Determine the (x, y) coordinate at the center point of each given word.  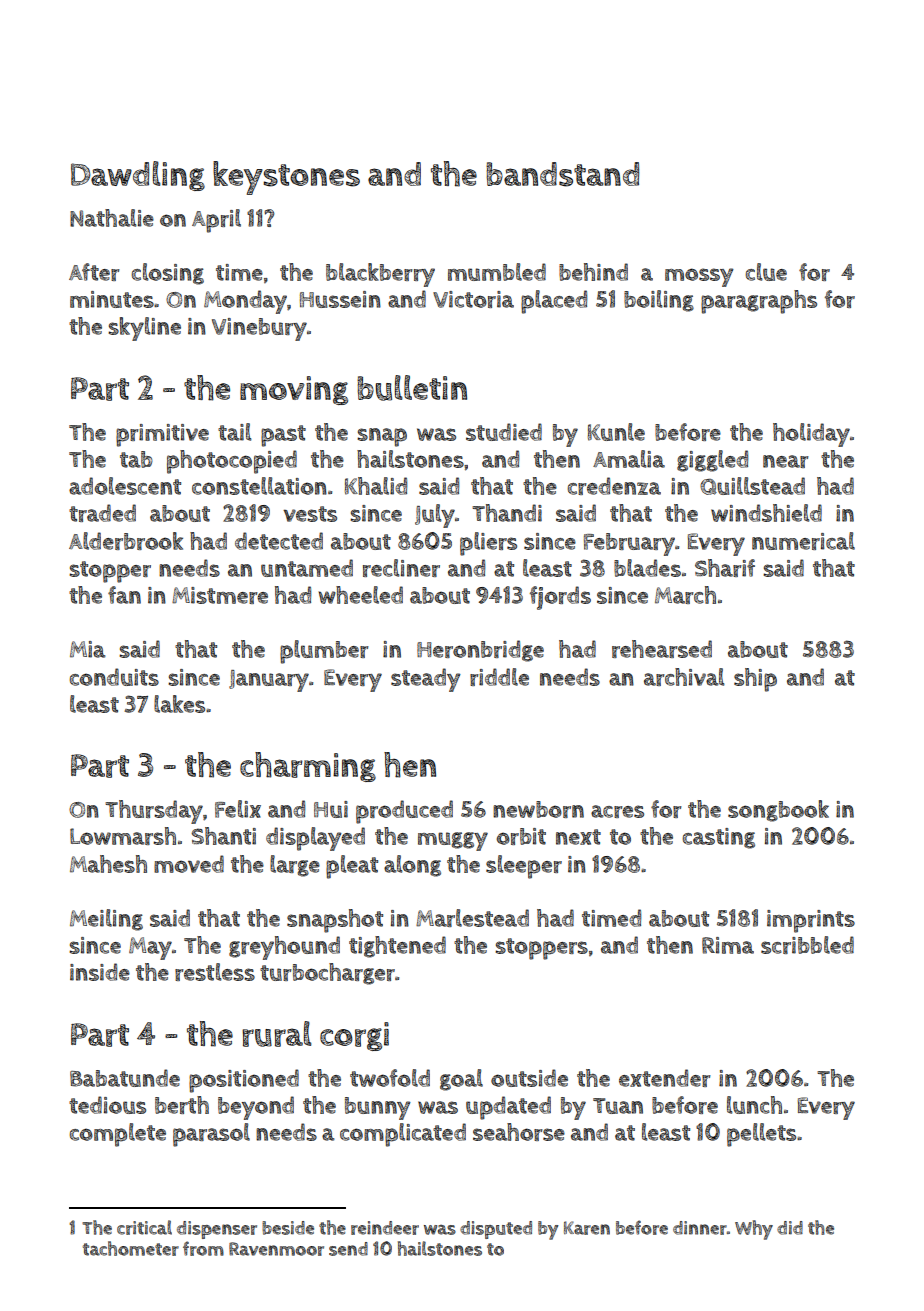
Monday (245, 302)
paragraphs (759, 302)
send (348, 1249)
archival (684, 677)
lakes (179, 704)
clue (766, 272)
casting (719, 838)
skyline (144, 329)
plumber (324, 652)
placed (554, 302)
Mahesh (108, 864)
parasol (211, 1135)
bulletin (412, 388)
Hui (331, 809)
